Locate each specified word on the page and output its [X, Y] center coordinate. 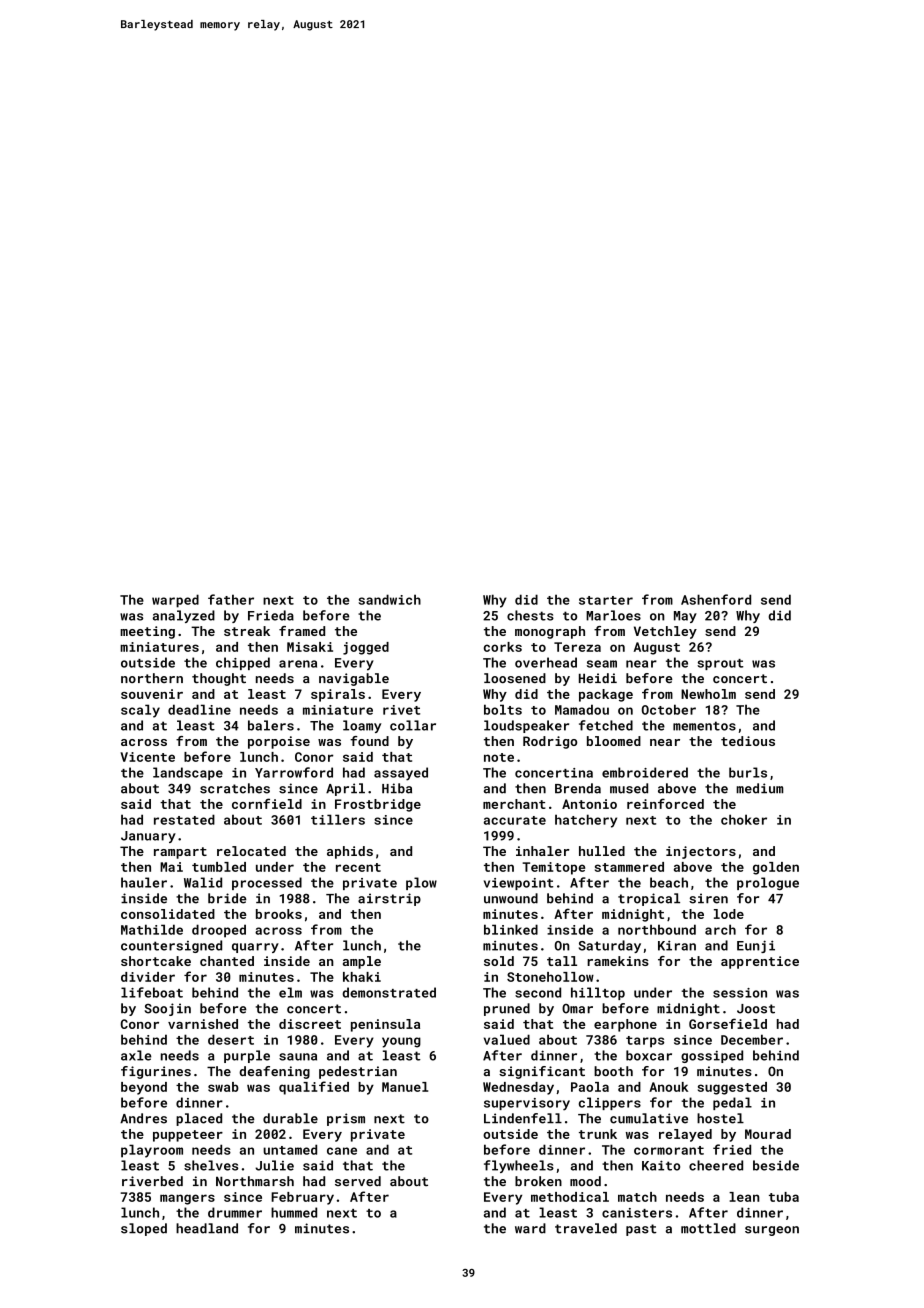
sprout [720, 664]
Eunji [756, 946]
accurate [515, 820]
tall [562, 961]
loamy [362, 726]
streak [247, 631]
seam [602, 664]
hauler [144, 882]
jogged [366, 648]
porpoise [279, 742]
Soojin [167, 1009]
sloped [144, 1229]
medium [759, 788]
